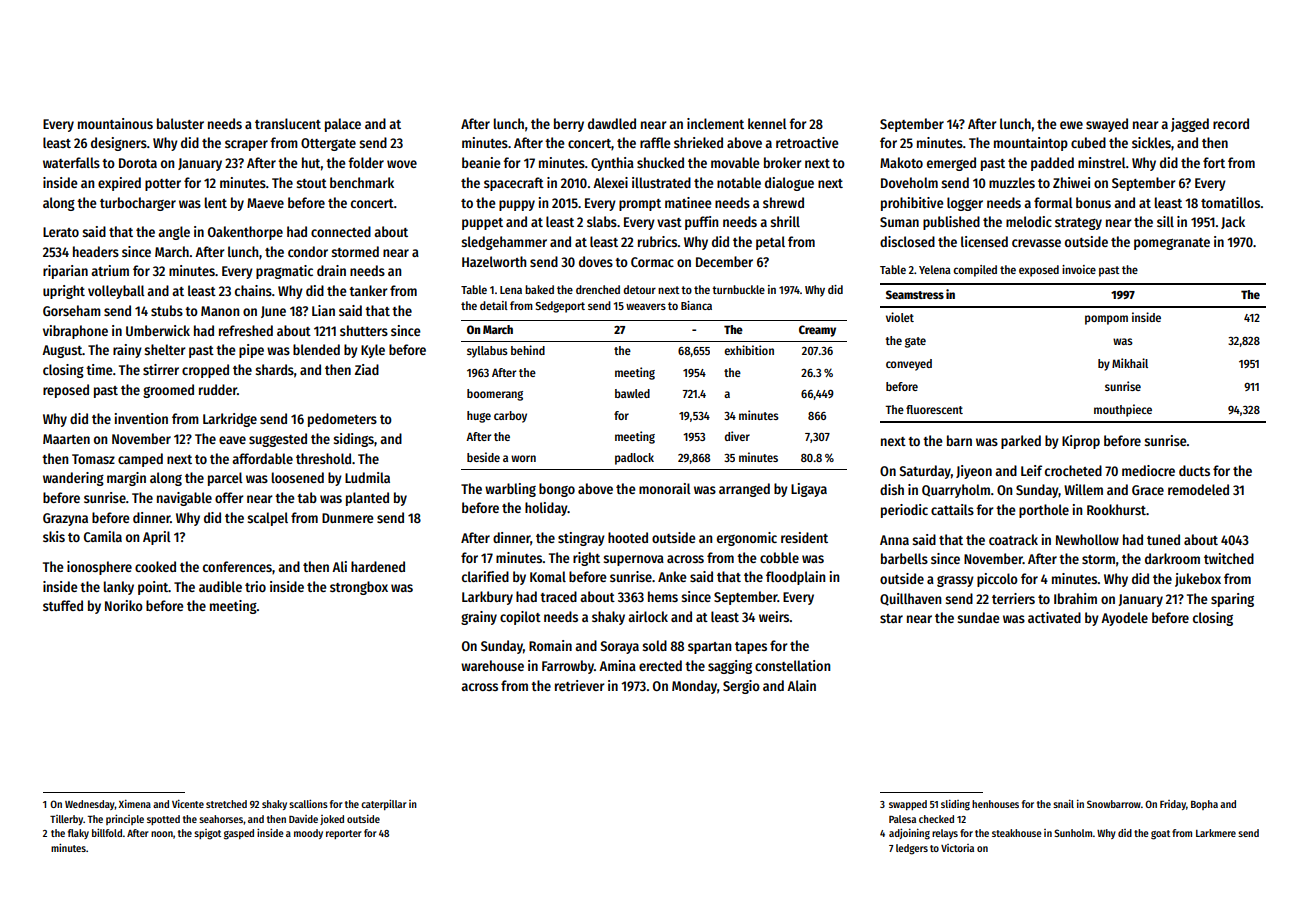  I want to click on December, so click(724, 261).
